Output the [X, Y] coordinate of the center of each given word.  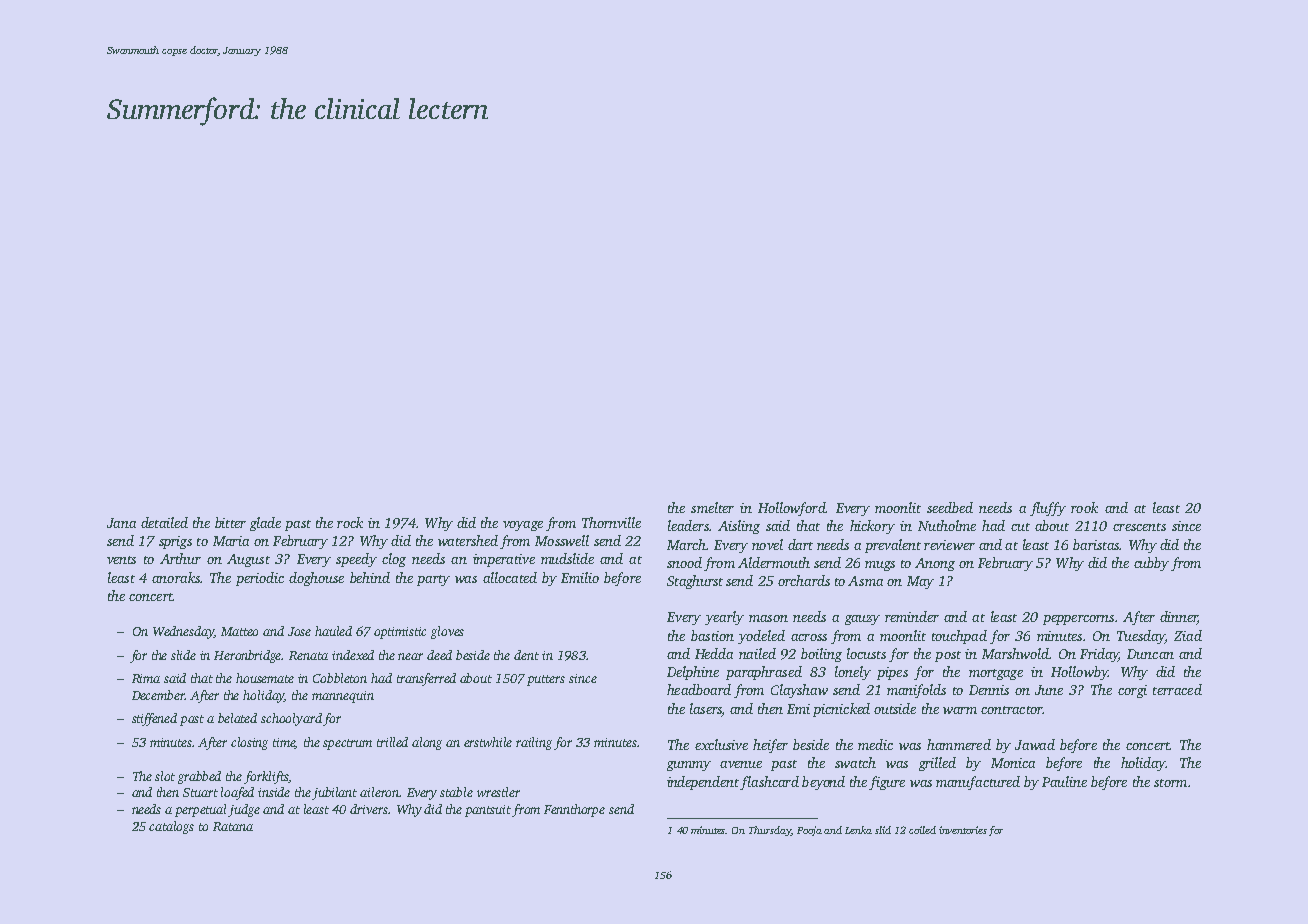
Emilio [580, 577]
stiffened [154, 719]
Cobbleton [340, 678]
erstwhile [488, 742]
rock [350, 522]
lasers [706, 708]
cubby [1151, 564]
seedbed [950, 507]
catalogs [171, 827]
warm [960, 710]
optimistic [400, 633]
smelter [712, 507]
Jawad [1035, 744]
